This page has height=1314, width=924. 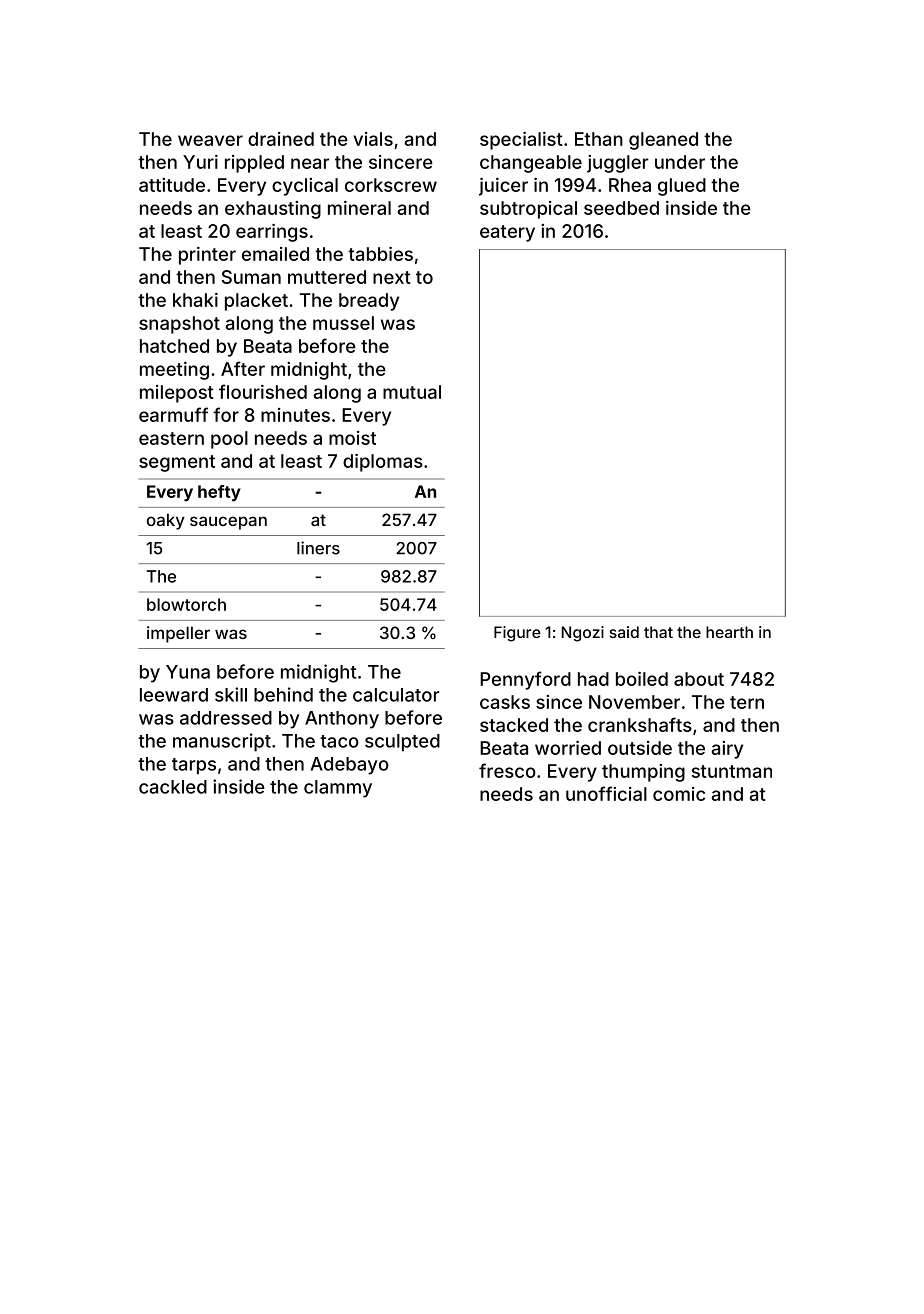 I want to click on Ethan, so click(x=599, y=139).
